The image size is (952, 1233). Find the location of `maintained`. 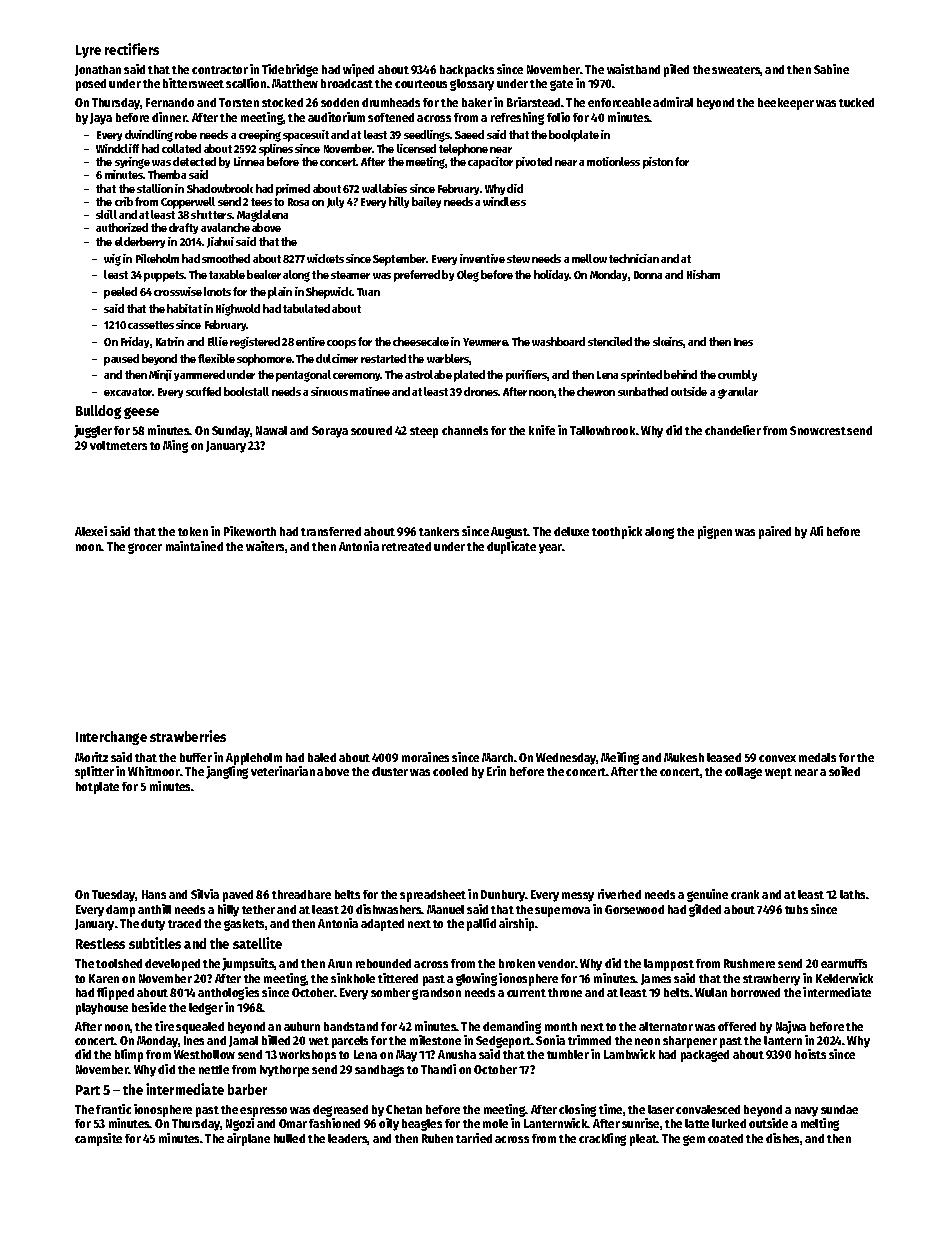

maintained is located at coordinates (194, 546).
